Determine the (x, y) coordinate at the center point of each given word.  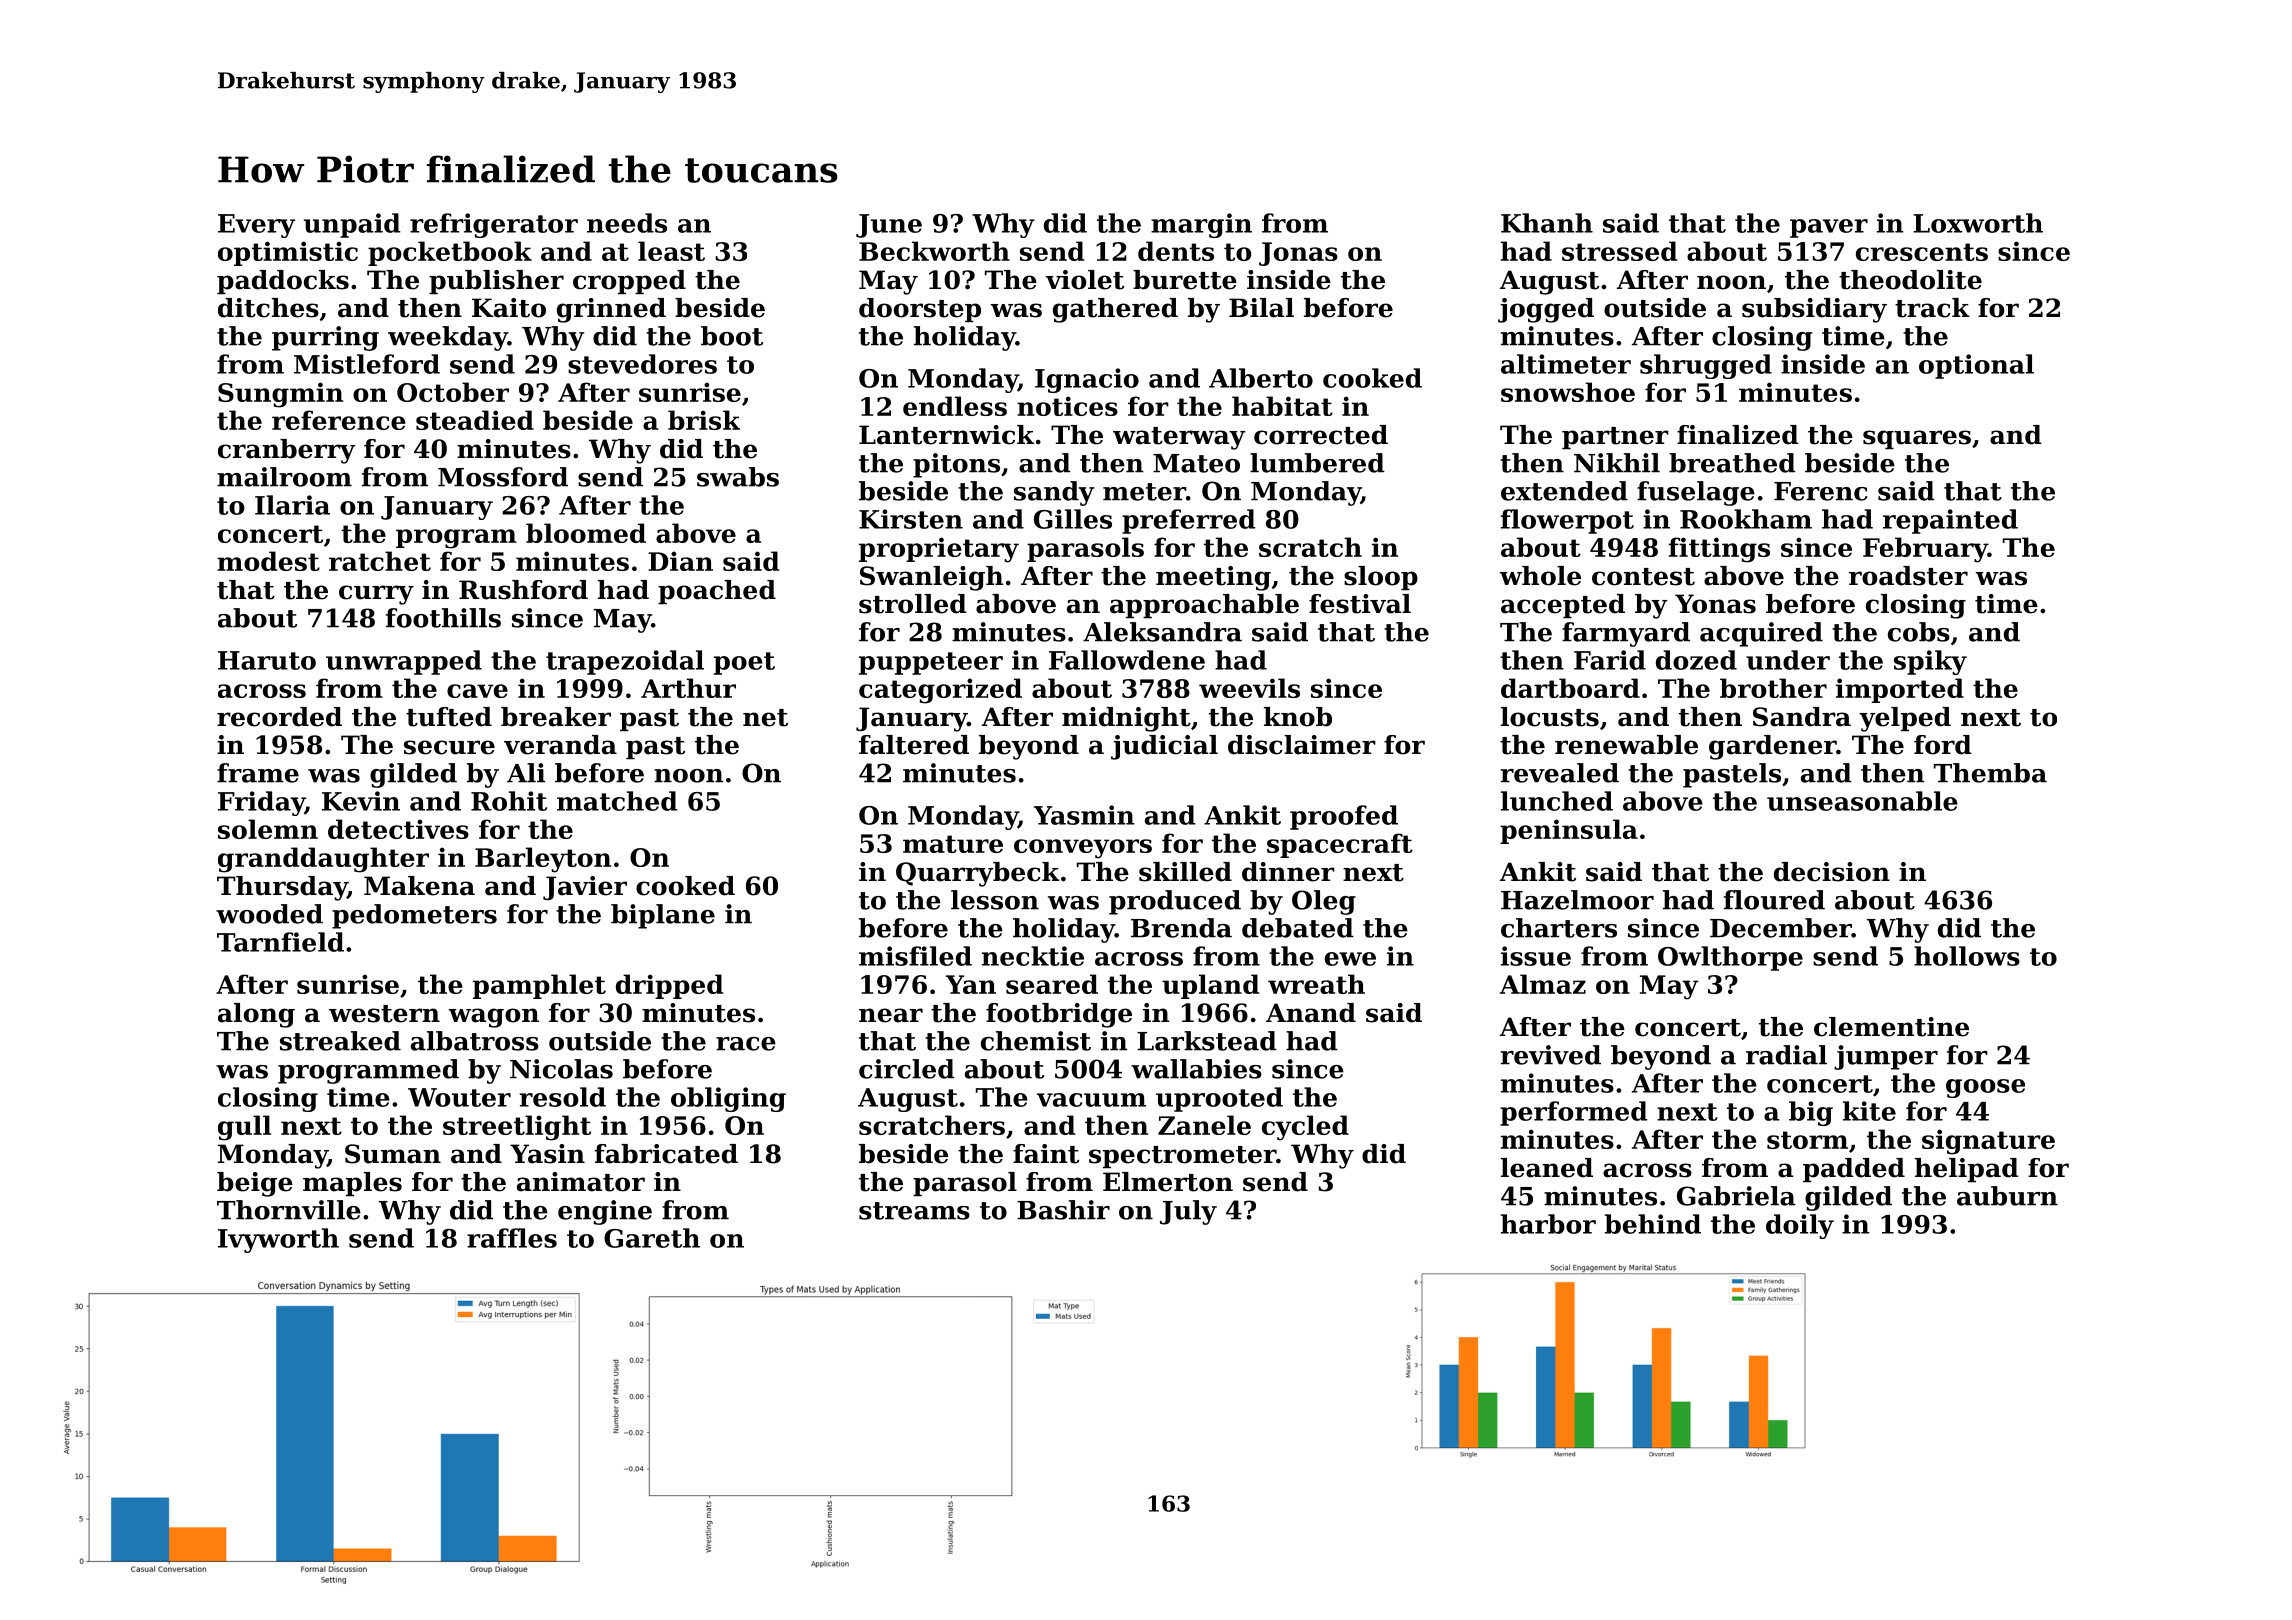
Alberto (1261, 378)
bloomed (586, 533)
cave (477, 691)
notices (1067, 406)
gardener (1772, 747)
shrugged (1706, 366)
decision (1832, 872)
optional (1976, 366)
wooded (269, 914)
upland (1210, 986)
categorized (940, 691)
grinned (611, 310)
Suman (393, 1154)
